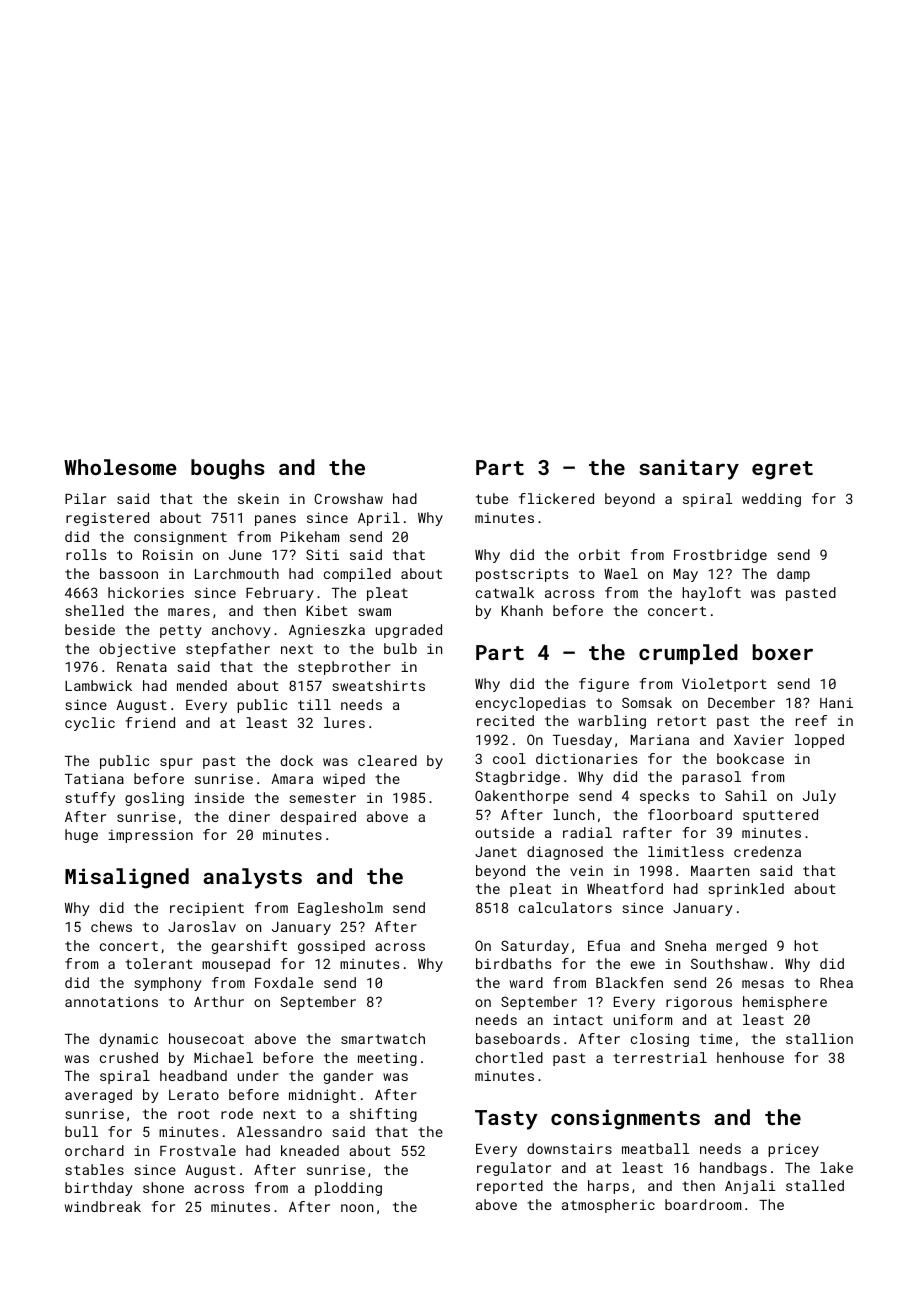 The image size is (924, 1308). Describe the element at coordinates (81, 836) in the screenshot. I see `huge` at that location.
